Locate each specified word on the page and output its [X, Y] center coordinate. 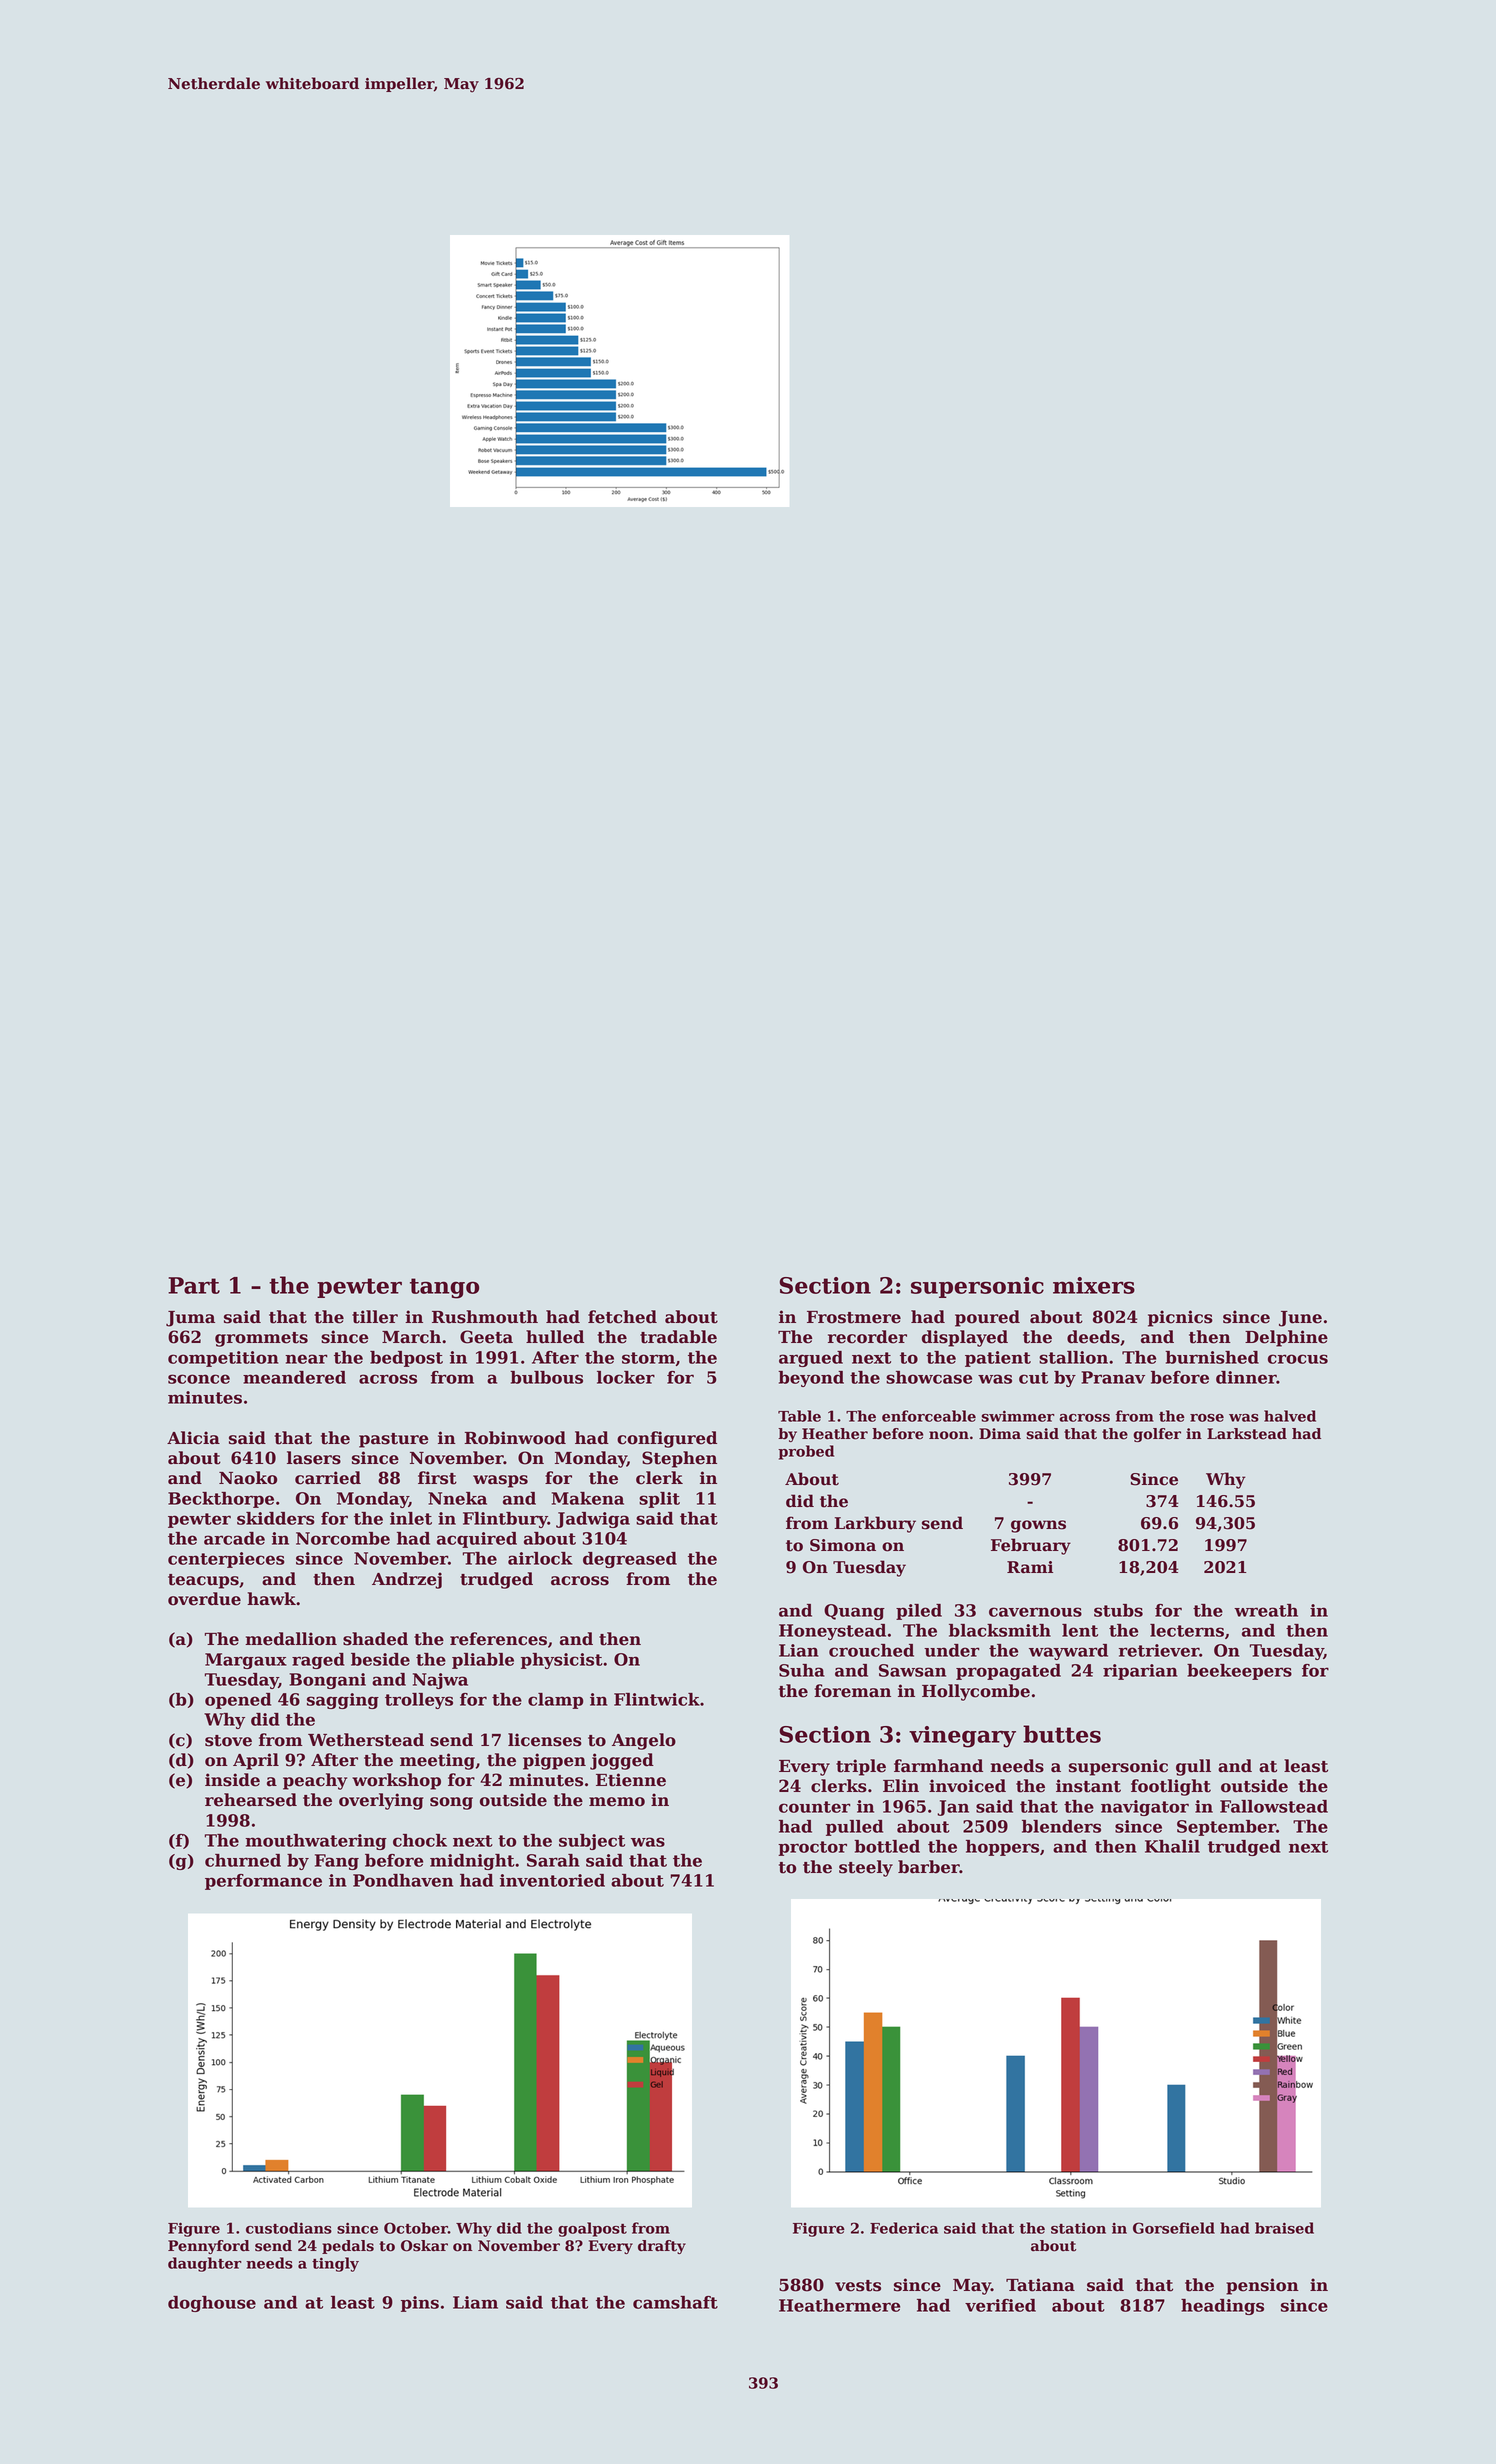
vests [858, 2286]
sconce [199, 1379]
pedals [348, 2247]
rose [1207, 1418]
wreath [1266, 1610]
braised [1284, 2228]
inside [232, 1780]
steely [866, 1868]
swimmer [1018, 1416]
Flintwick [657, 1699]
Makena [588, 1498]
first [437, 1478]
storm [648, 1358]
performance [263, 1882]
